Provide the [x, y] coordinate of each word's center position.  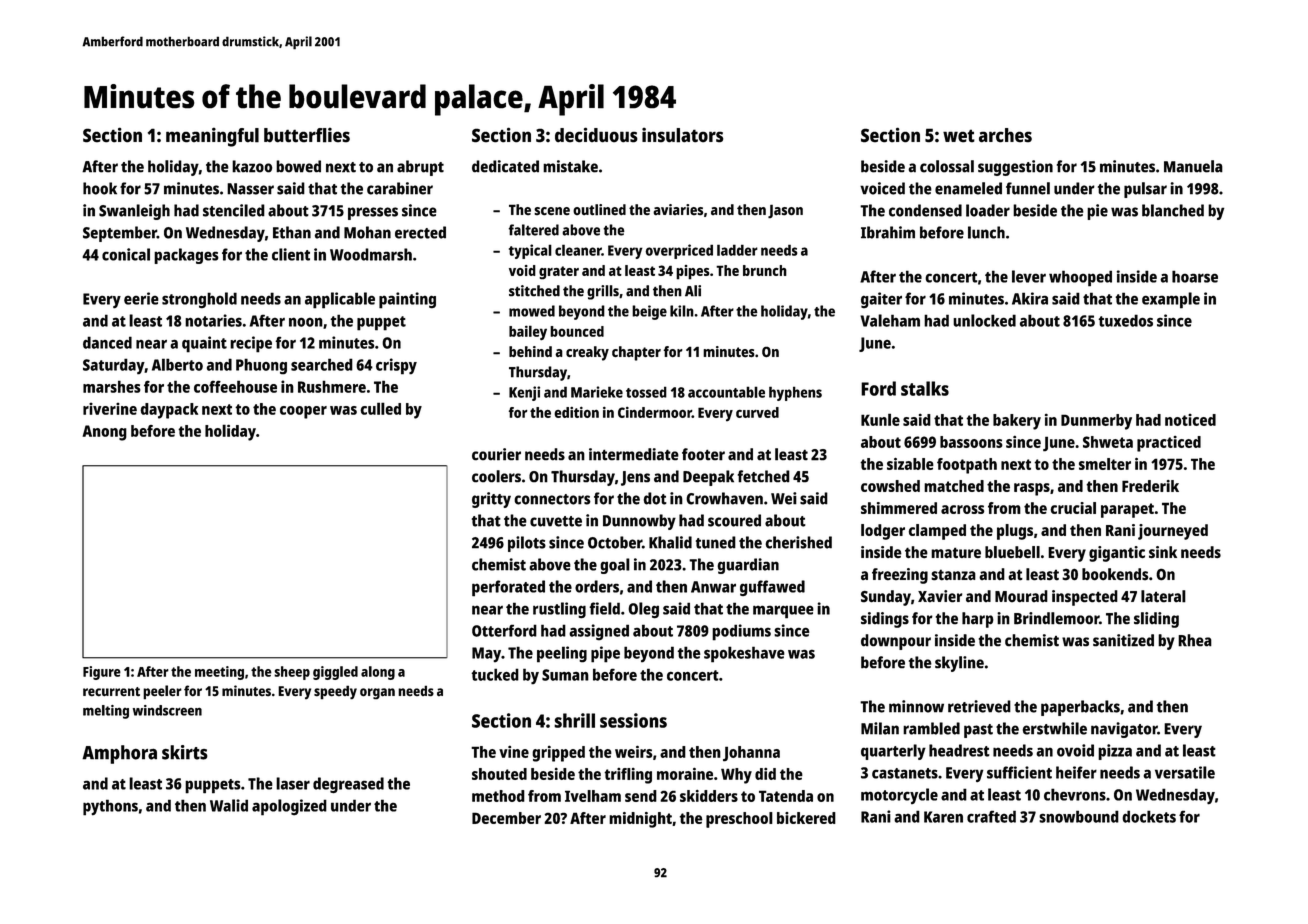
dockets [1149, 816]
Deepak [708, 478]
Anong [104, 433]
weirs [633, 751]
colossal [947, 166]
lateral [1163, 596]
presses [373, 213]
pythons [110, 807]
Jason [785, 211]
